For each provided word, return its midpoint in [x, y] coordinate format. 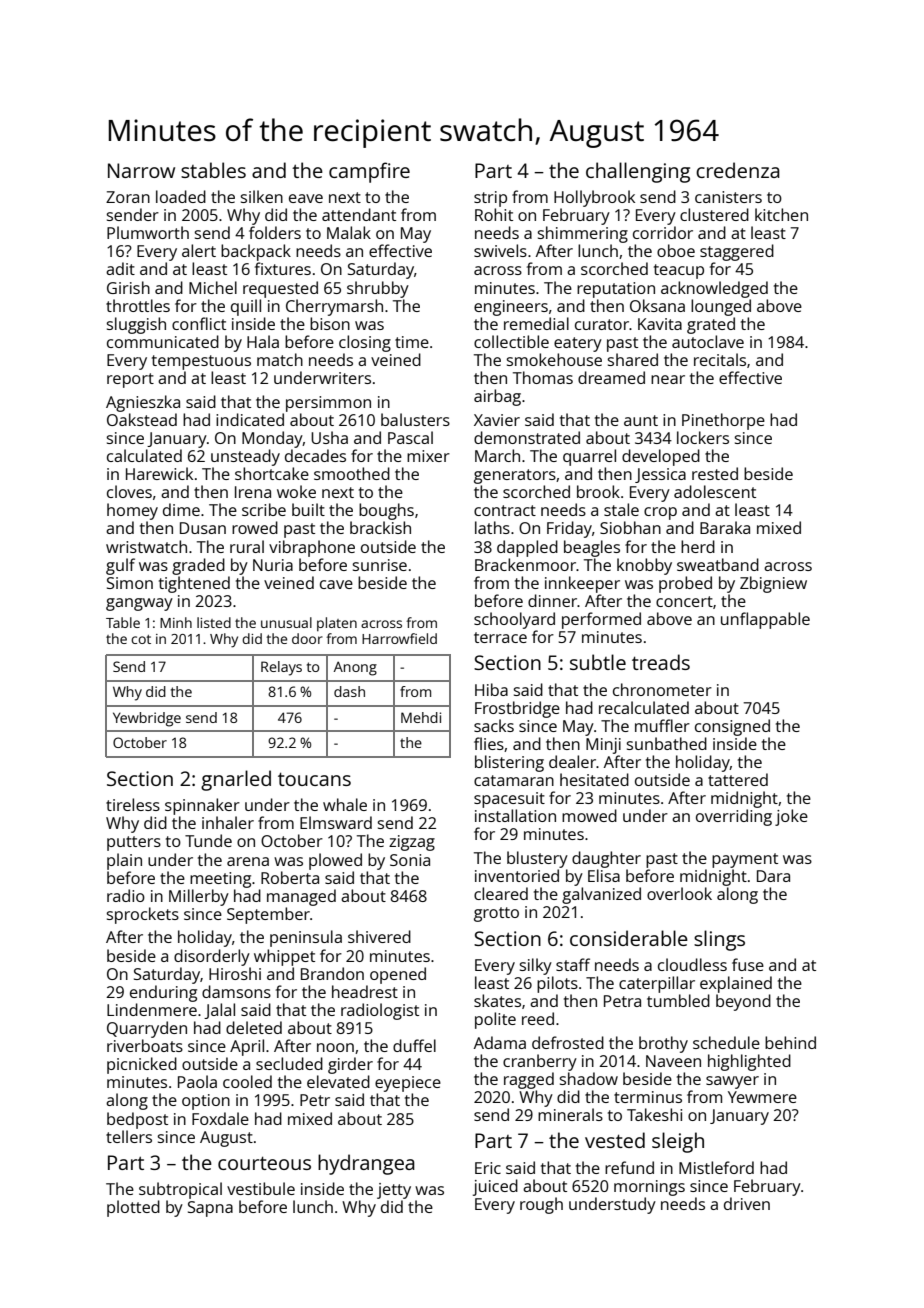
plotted [133, 1208]
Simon [130, 583]
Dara [773, 876]
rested [715, 473]
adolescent [715, 491]
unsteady [245, 457]
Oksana [657, 305]
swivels [500, 250]
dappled [527, 548]
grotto [496, 914]
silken [262, 196]
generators [515, 476]
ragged [529, 1080]
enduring [163, 993]
